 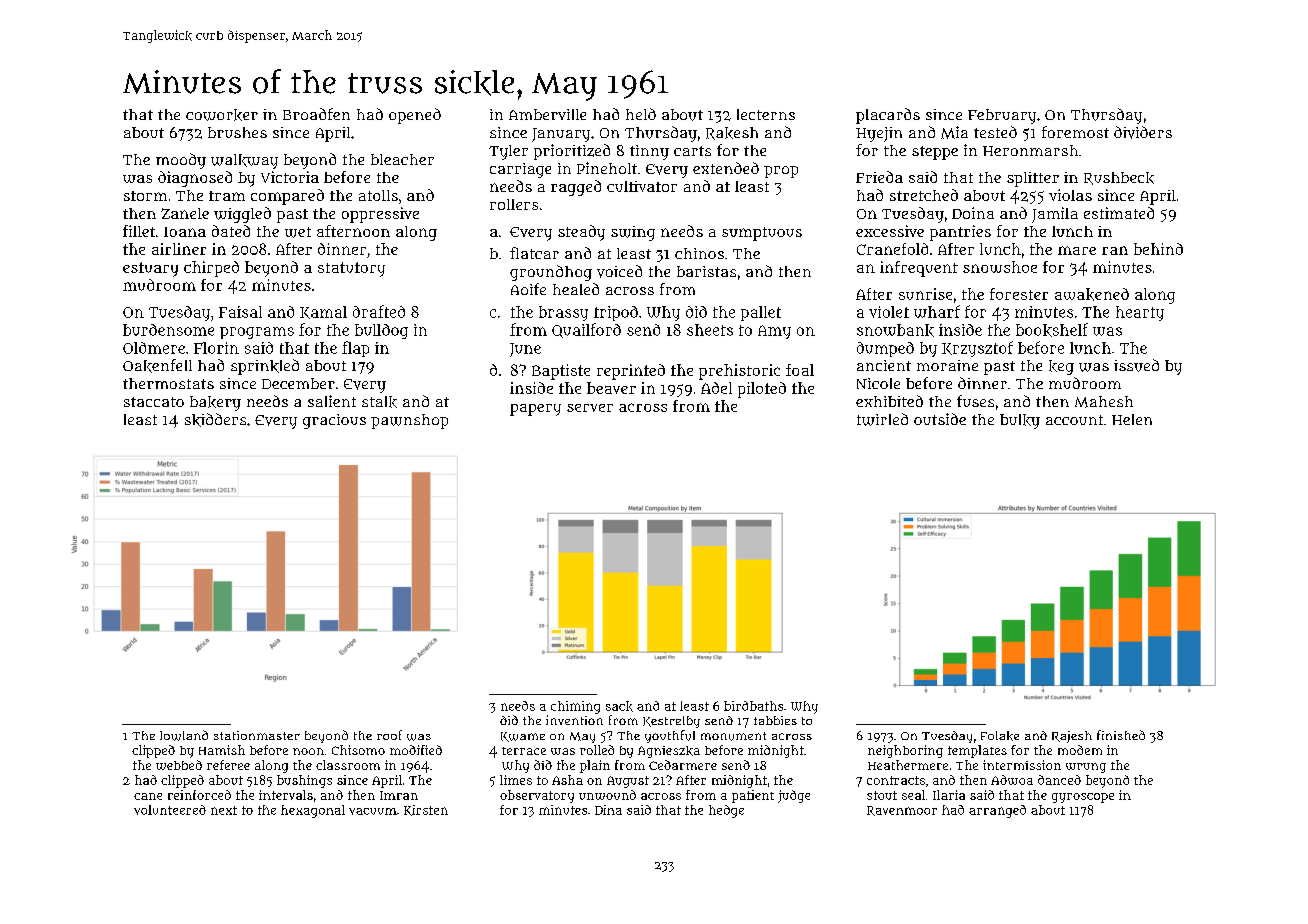 I want to click on birdbaths, so click(x=753, y=706).
